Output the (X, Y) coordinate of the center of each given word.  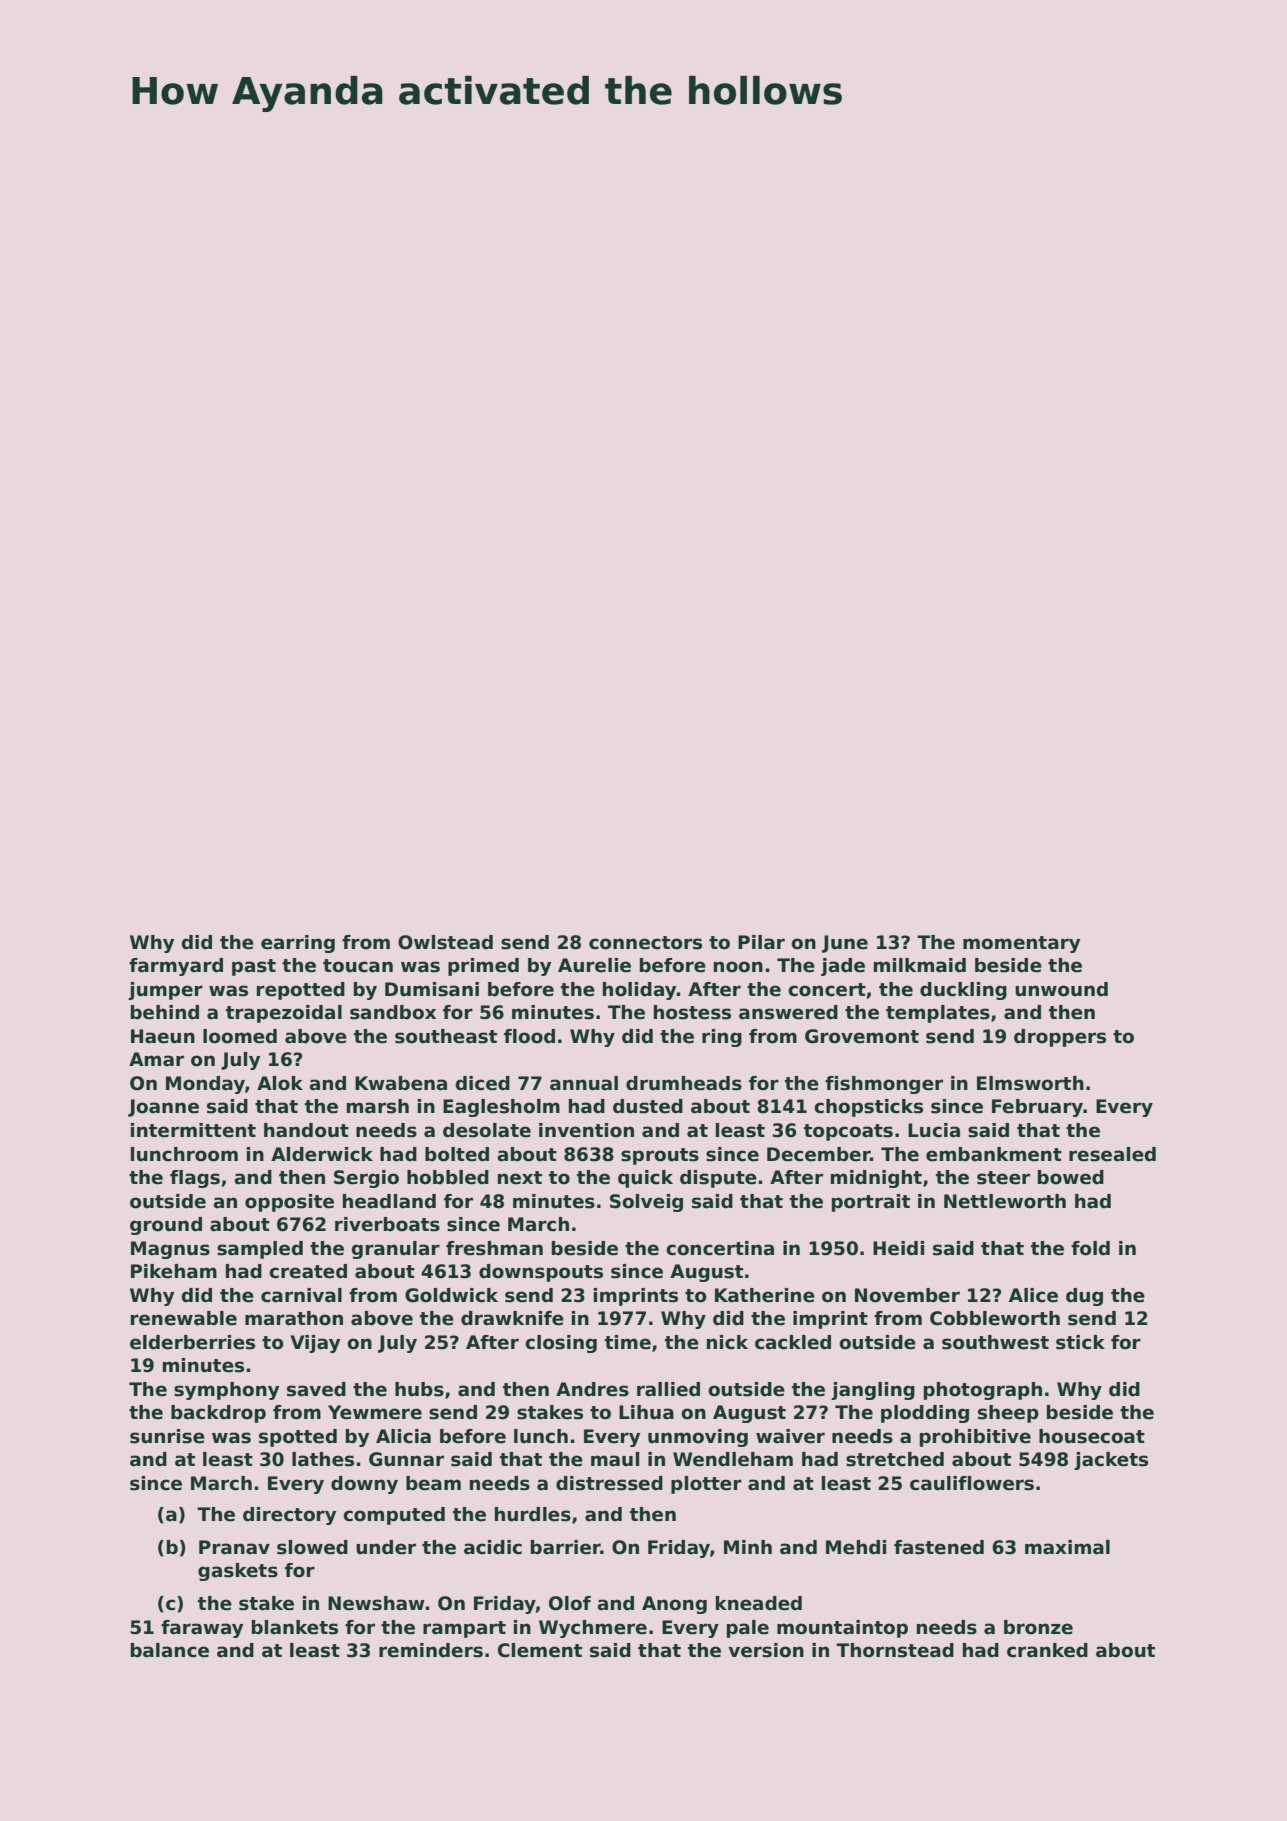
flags (195, 1179)
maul (615, 1459)
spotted (298, 1438)
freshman (494, 1248)
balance (170, 1650)
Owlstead (445, 942)
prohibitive (975, 1438)
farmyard (176, 967)
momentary (1021, 944)
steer (1003, 1178)
